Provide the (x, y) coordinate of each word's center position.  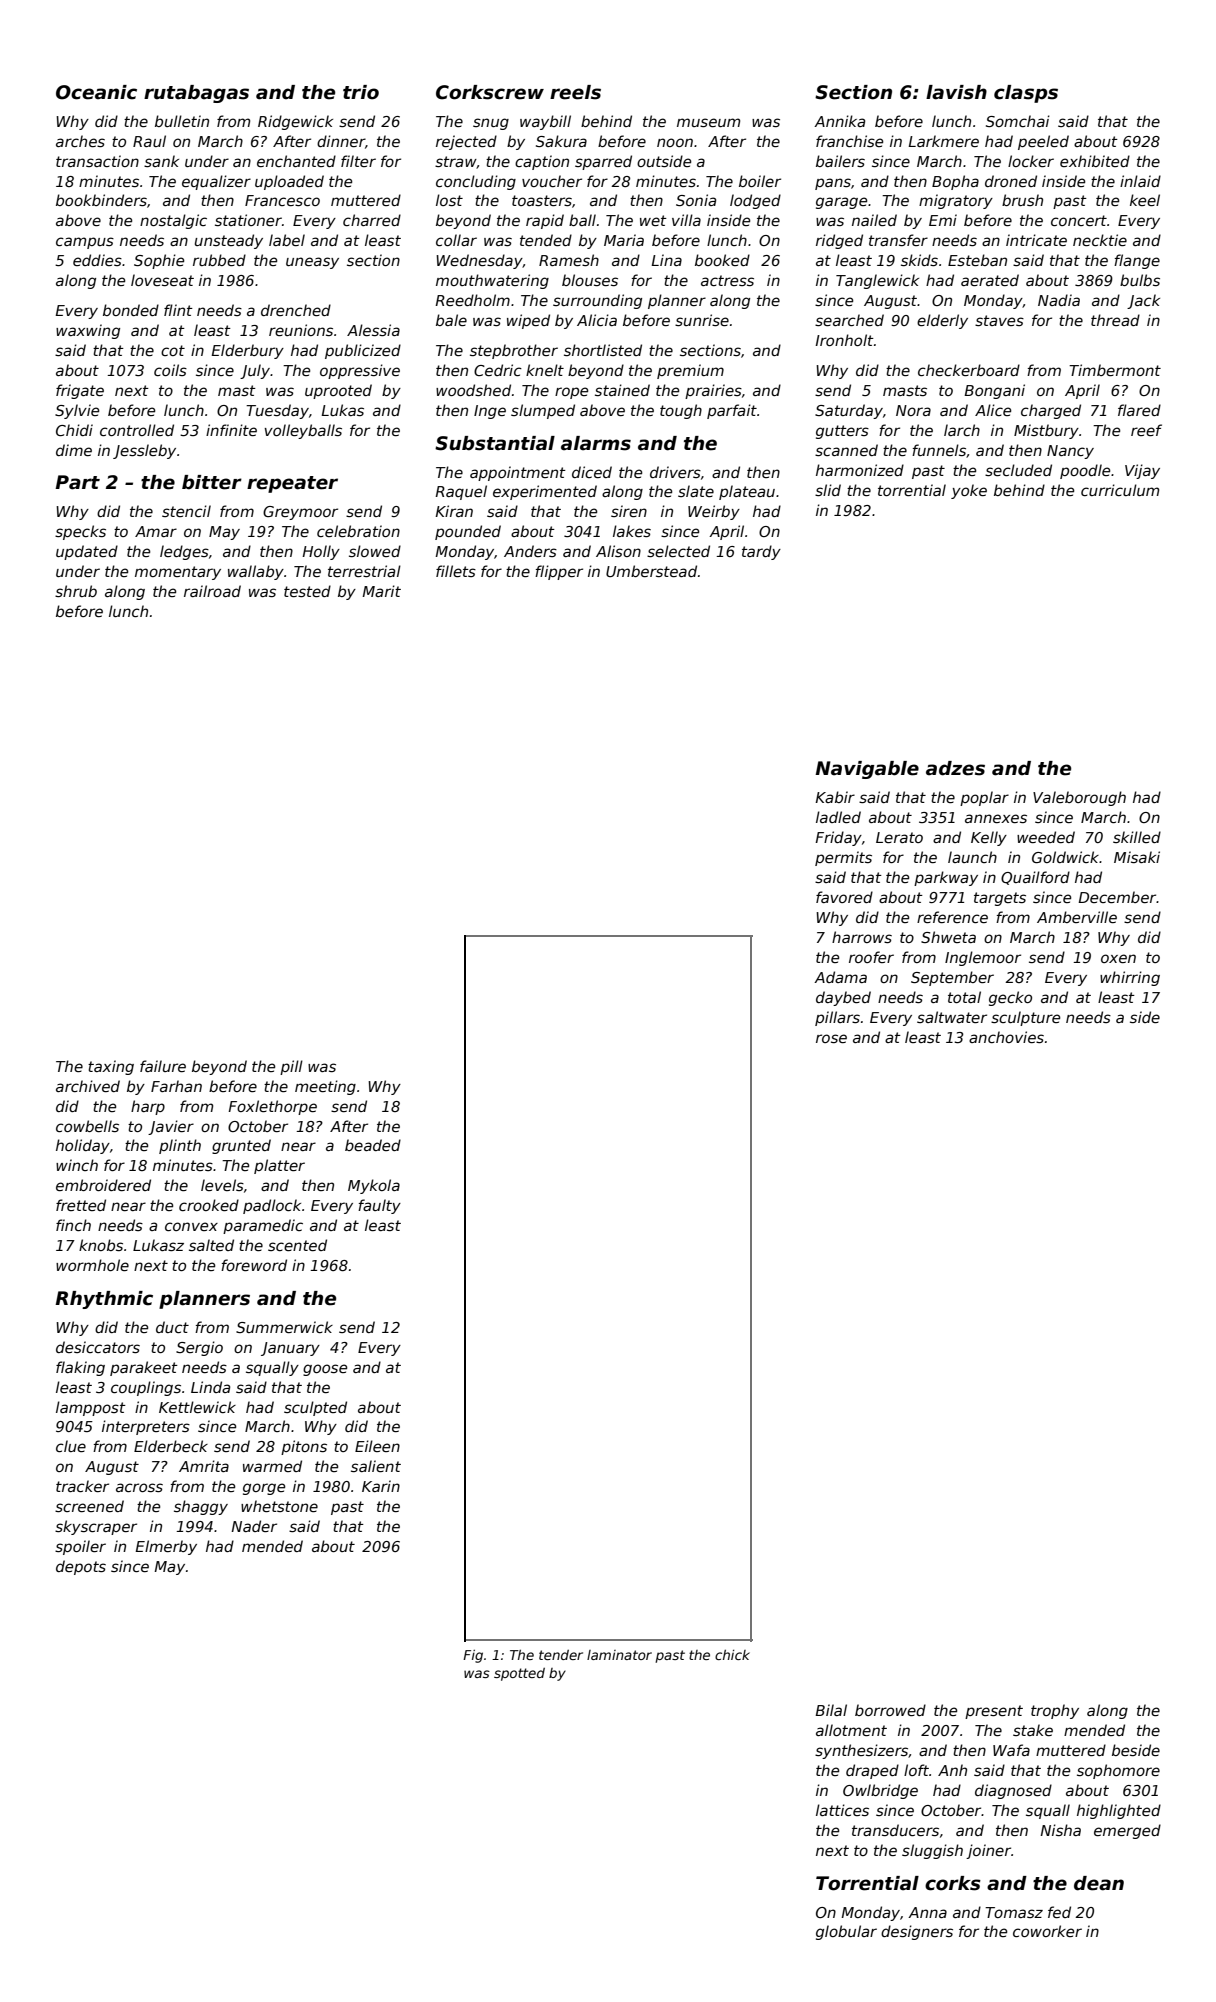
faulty (379, 1206)
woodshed (473, 390)
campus (85, 243)
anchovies (1006, 1037)
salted (211, 1245)
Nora (913, 410)
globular (846, 1932)
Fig (473, 1656)
